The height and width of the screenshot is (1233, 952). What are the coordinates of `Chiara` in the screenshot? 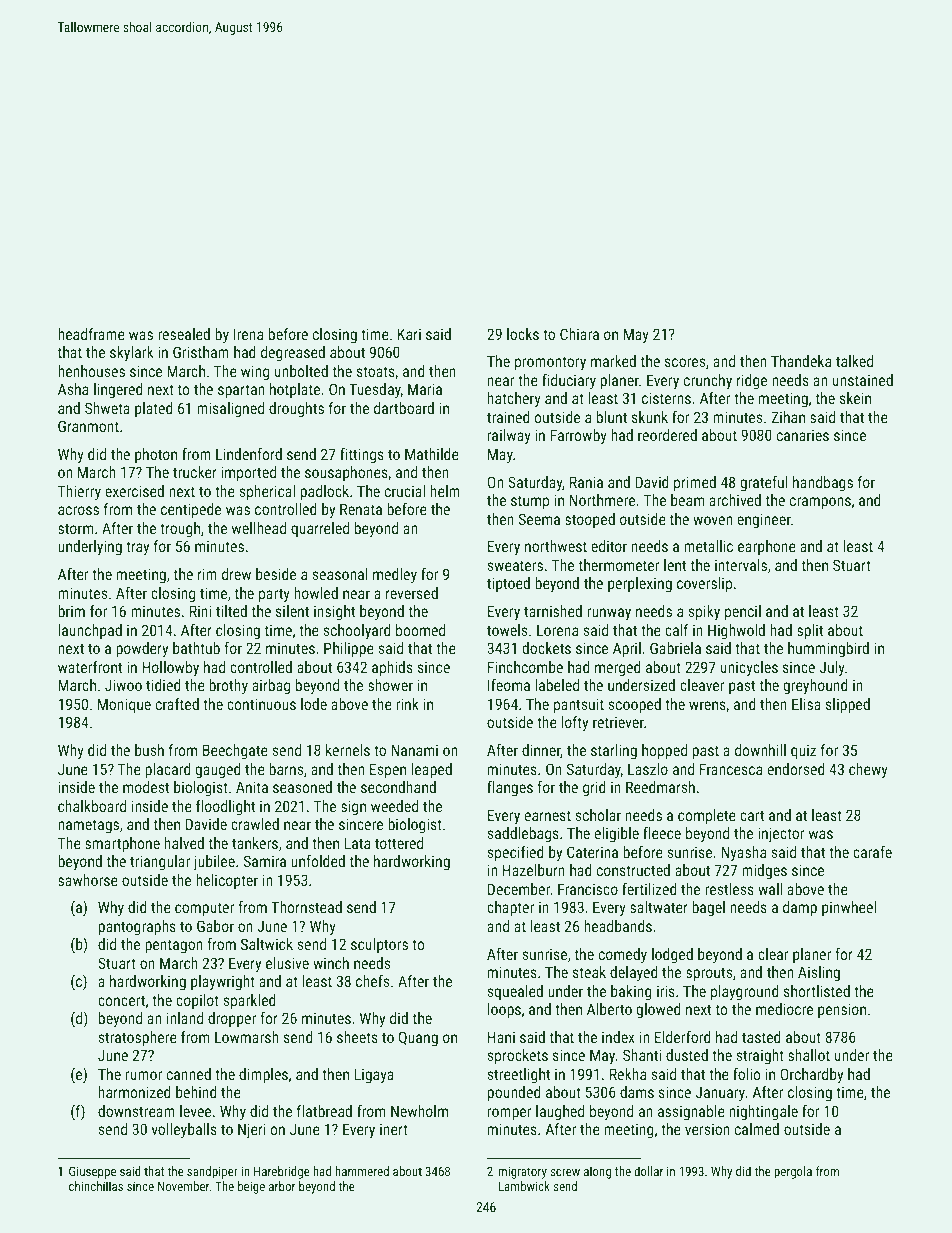 It's located at (579, 334).
